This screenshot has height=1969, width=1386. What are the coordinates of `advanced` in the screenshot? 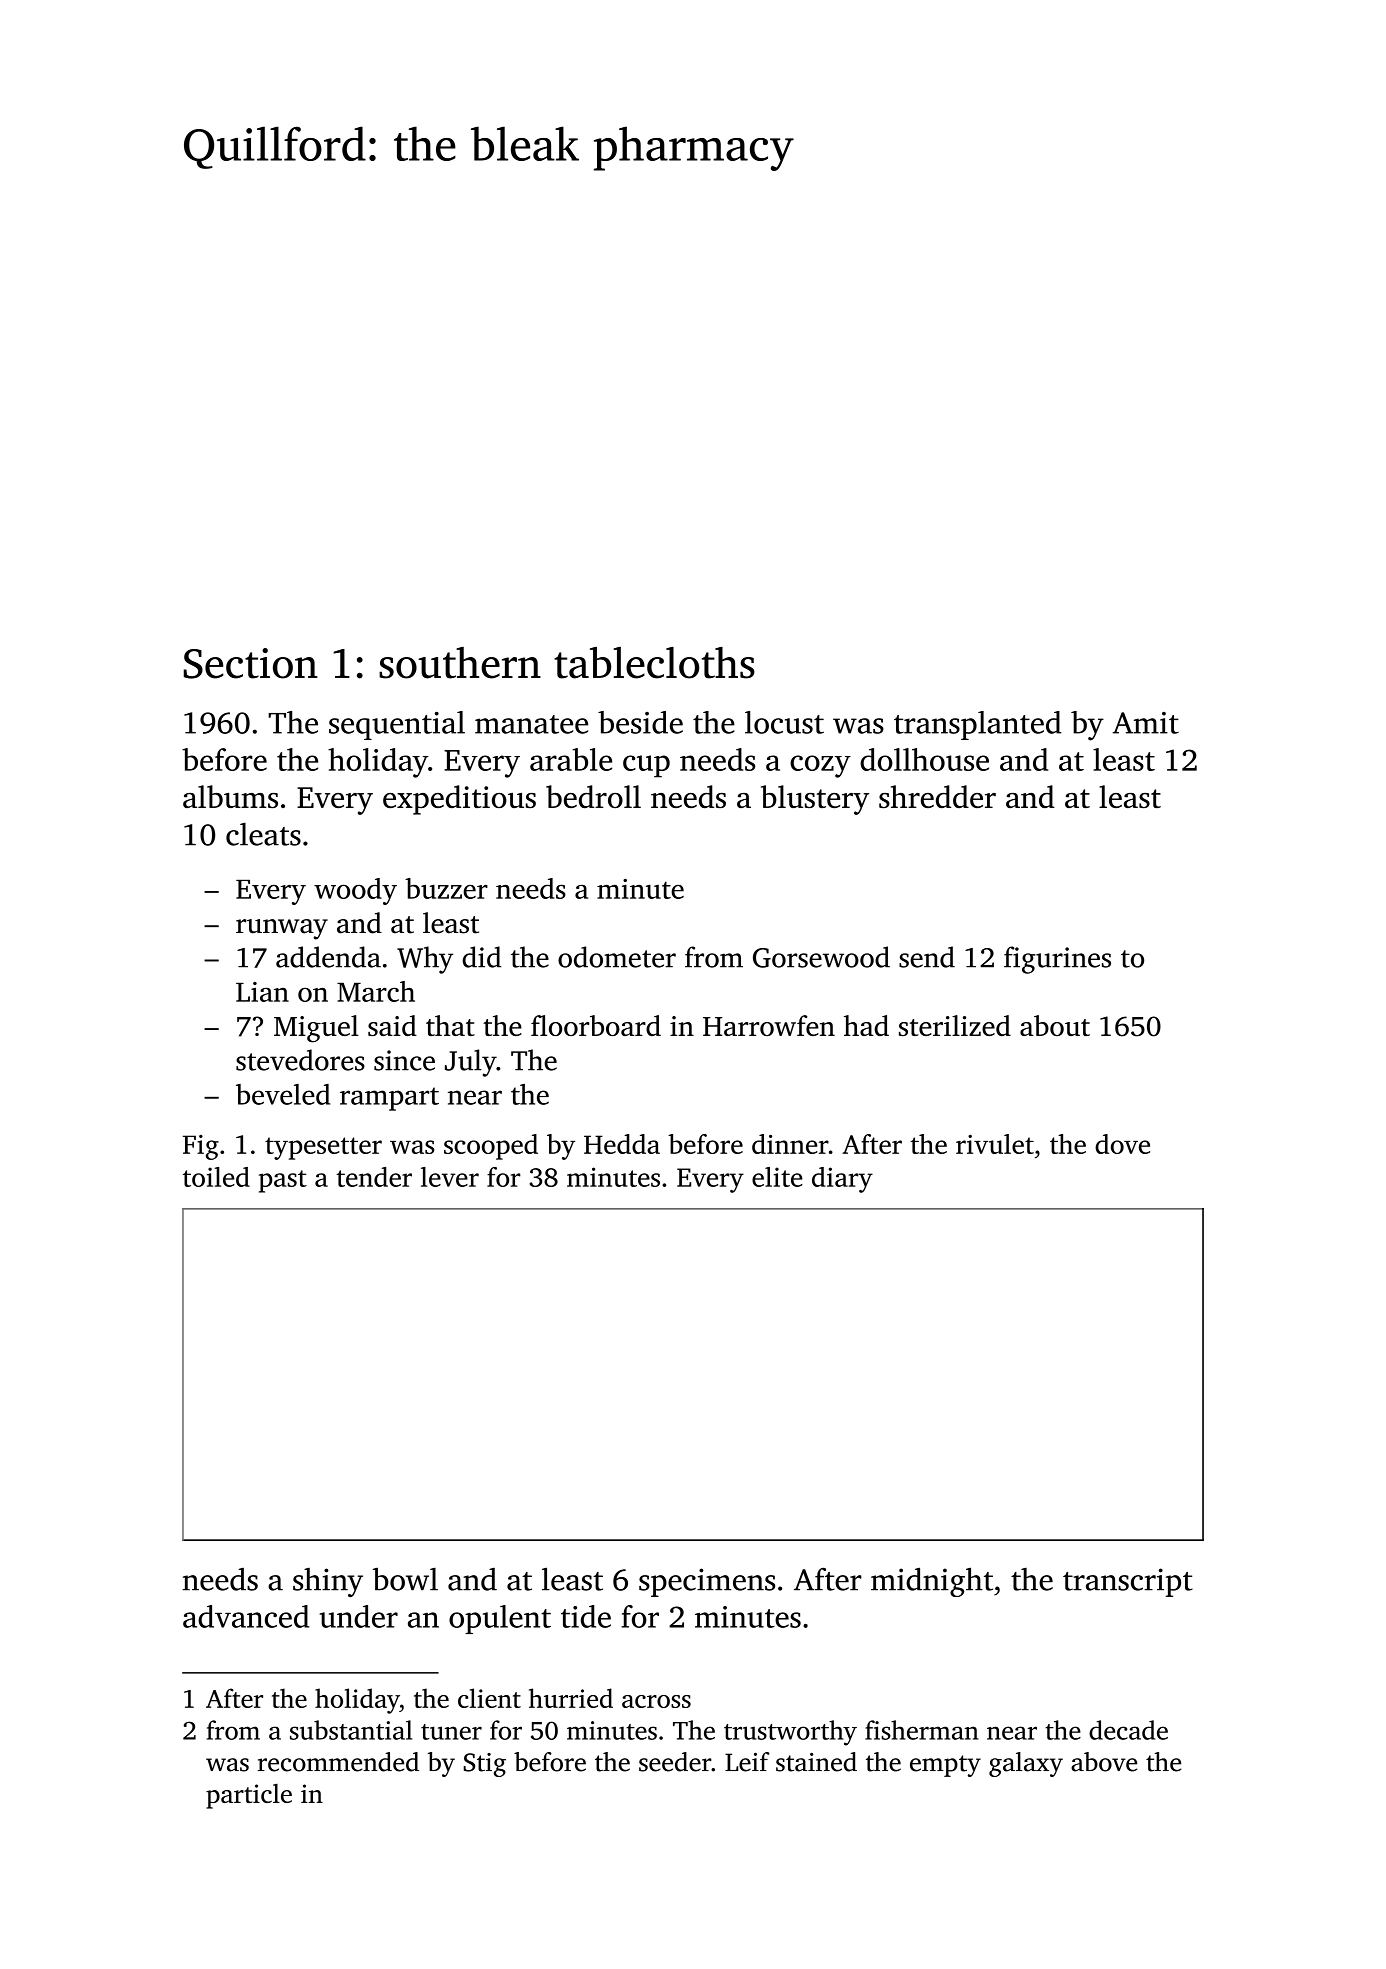 It's located at (246, 1616).
